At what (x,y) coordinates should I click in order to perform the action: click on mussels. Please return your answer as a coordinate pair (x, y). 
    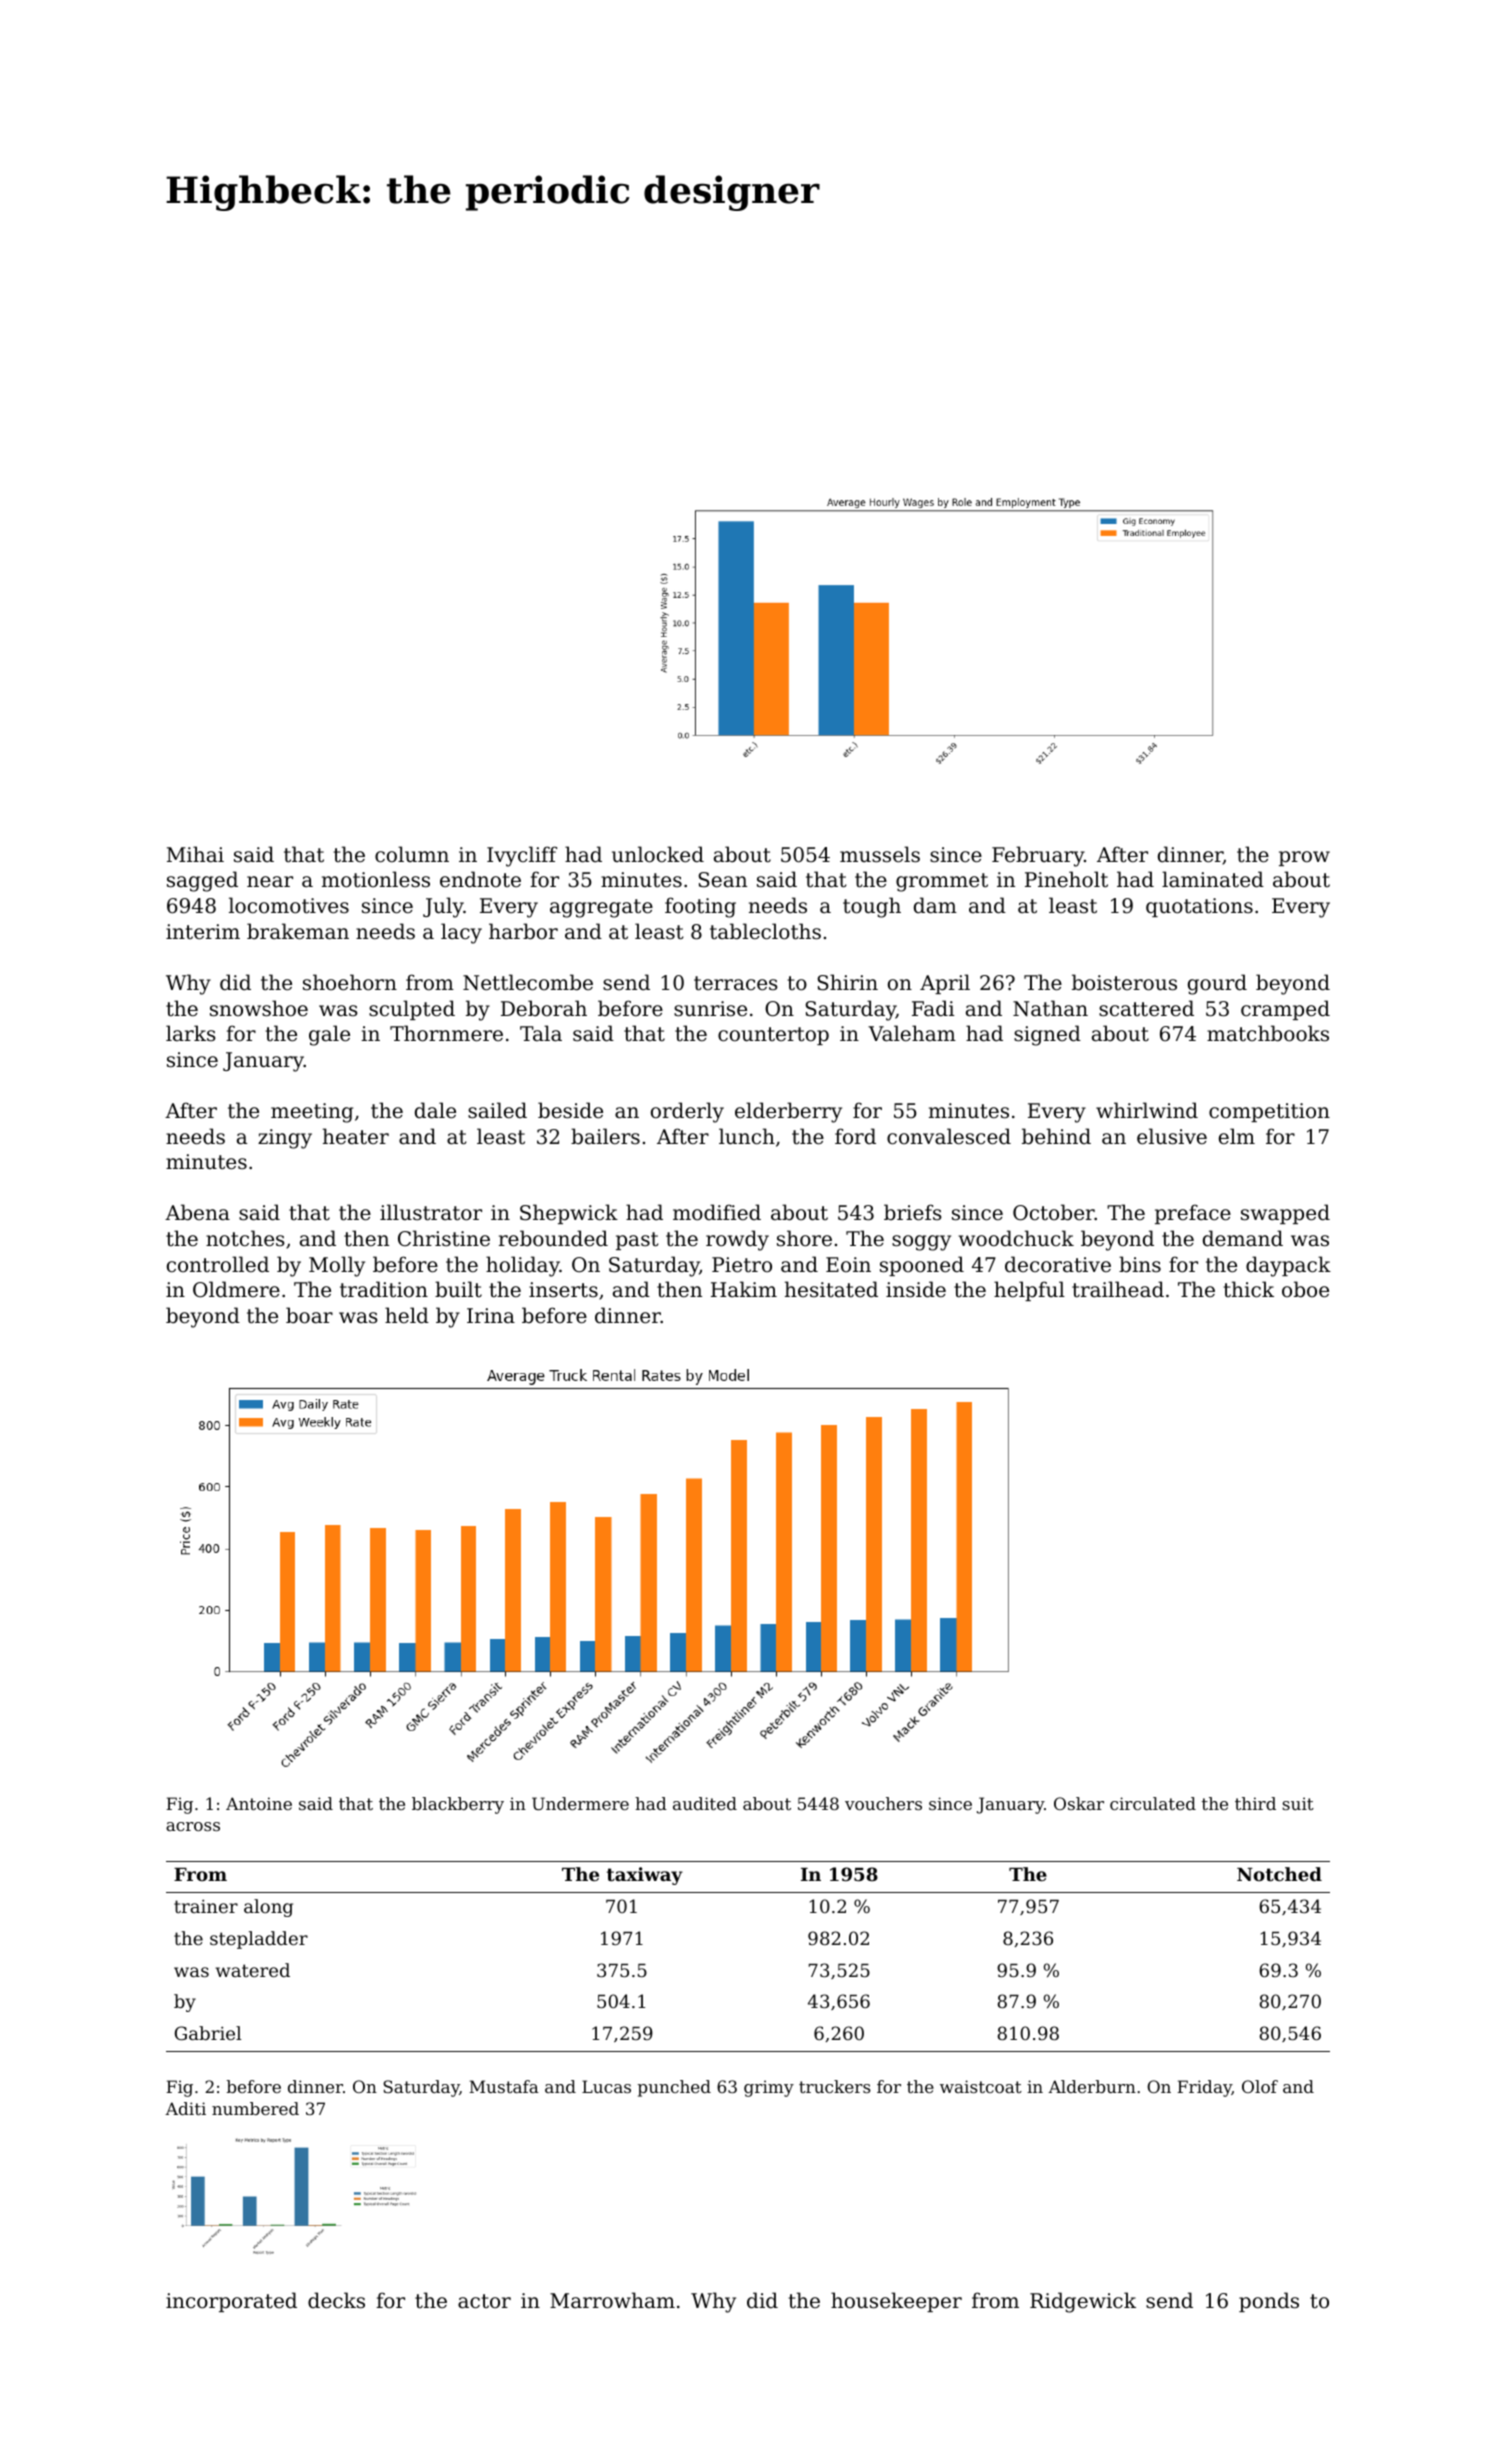
    Looking at the image, I should click on (880, 854).
